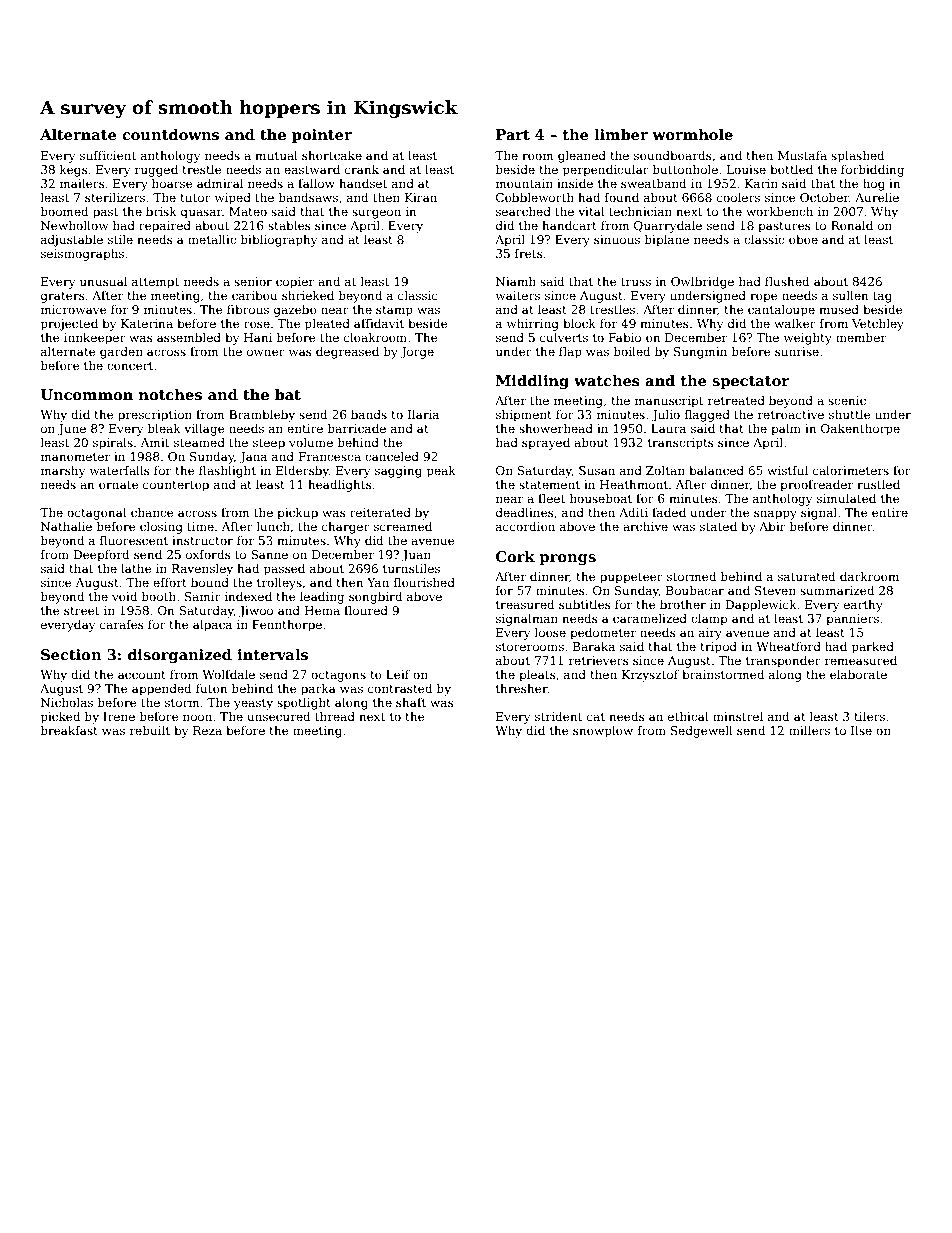  What do you see at coordinates (97, 513) in the image?
I see `octagonal` at bounding box center [97, 513].
